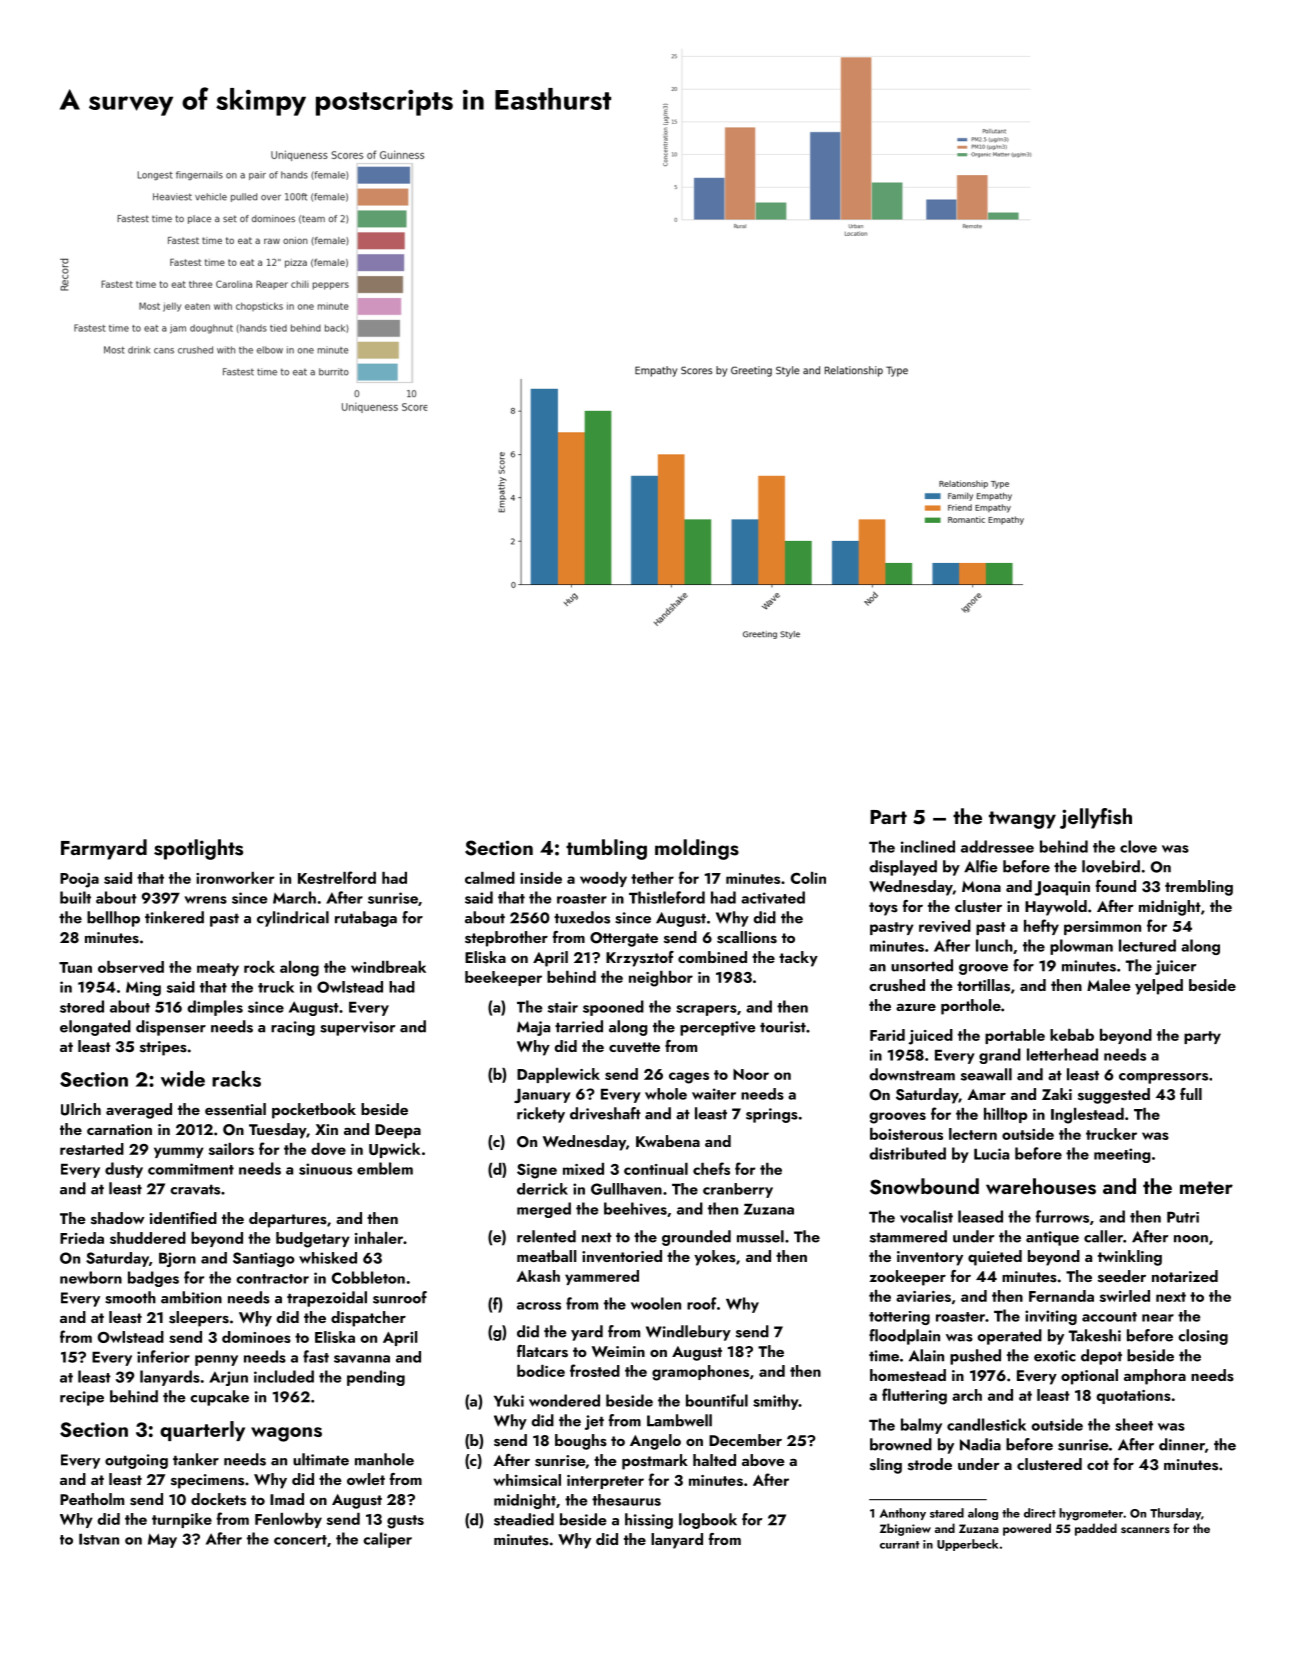  I want to click on owlet, so click(366, 1479).
